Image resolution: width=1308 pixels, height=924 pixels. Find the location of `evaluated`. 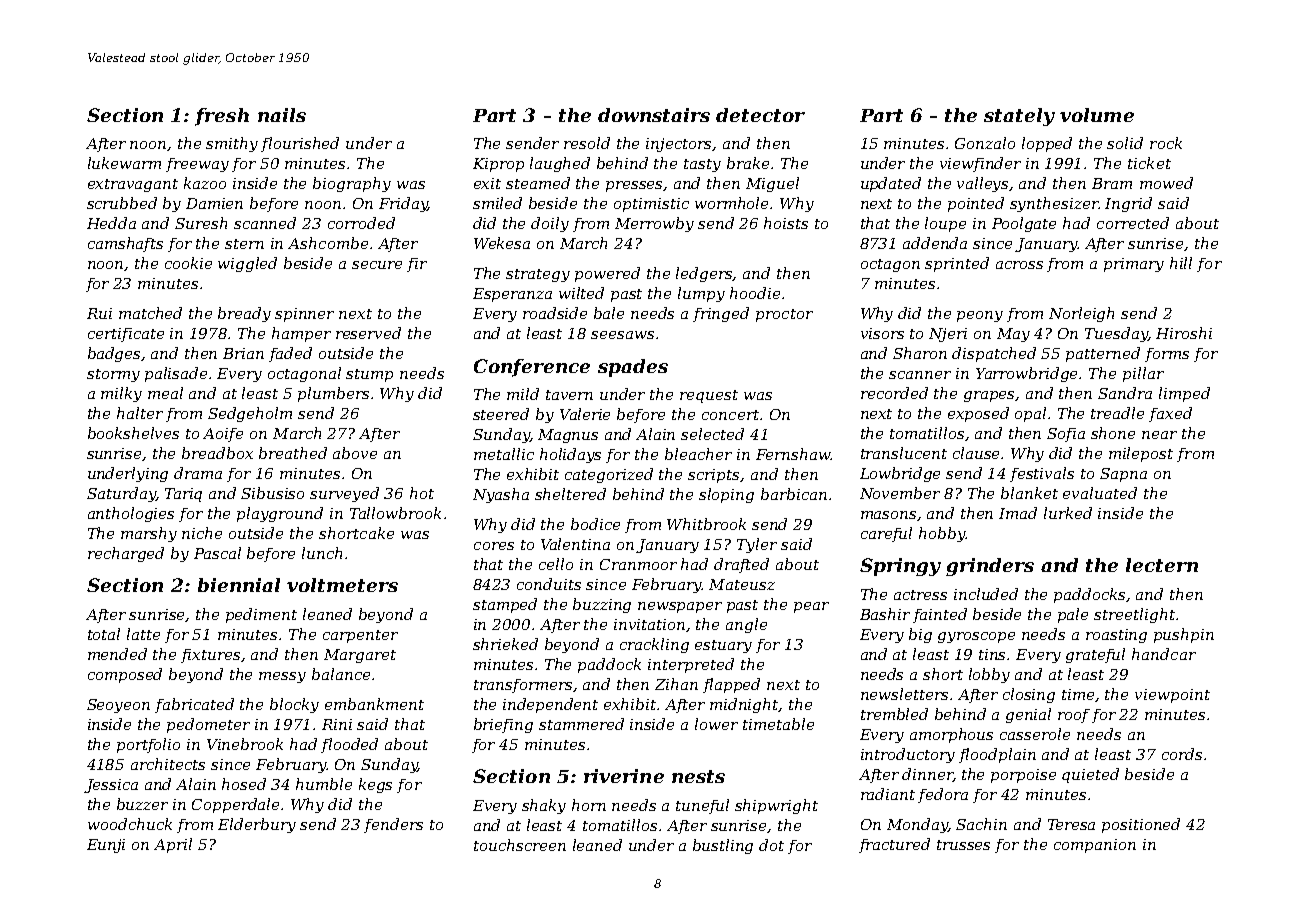

evaluated is located at coordinates (1100, 493).
